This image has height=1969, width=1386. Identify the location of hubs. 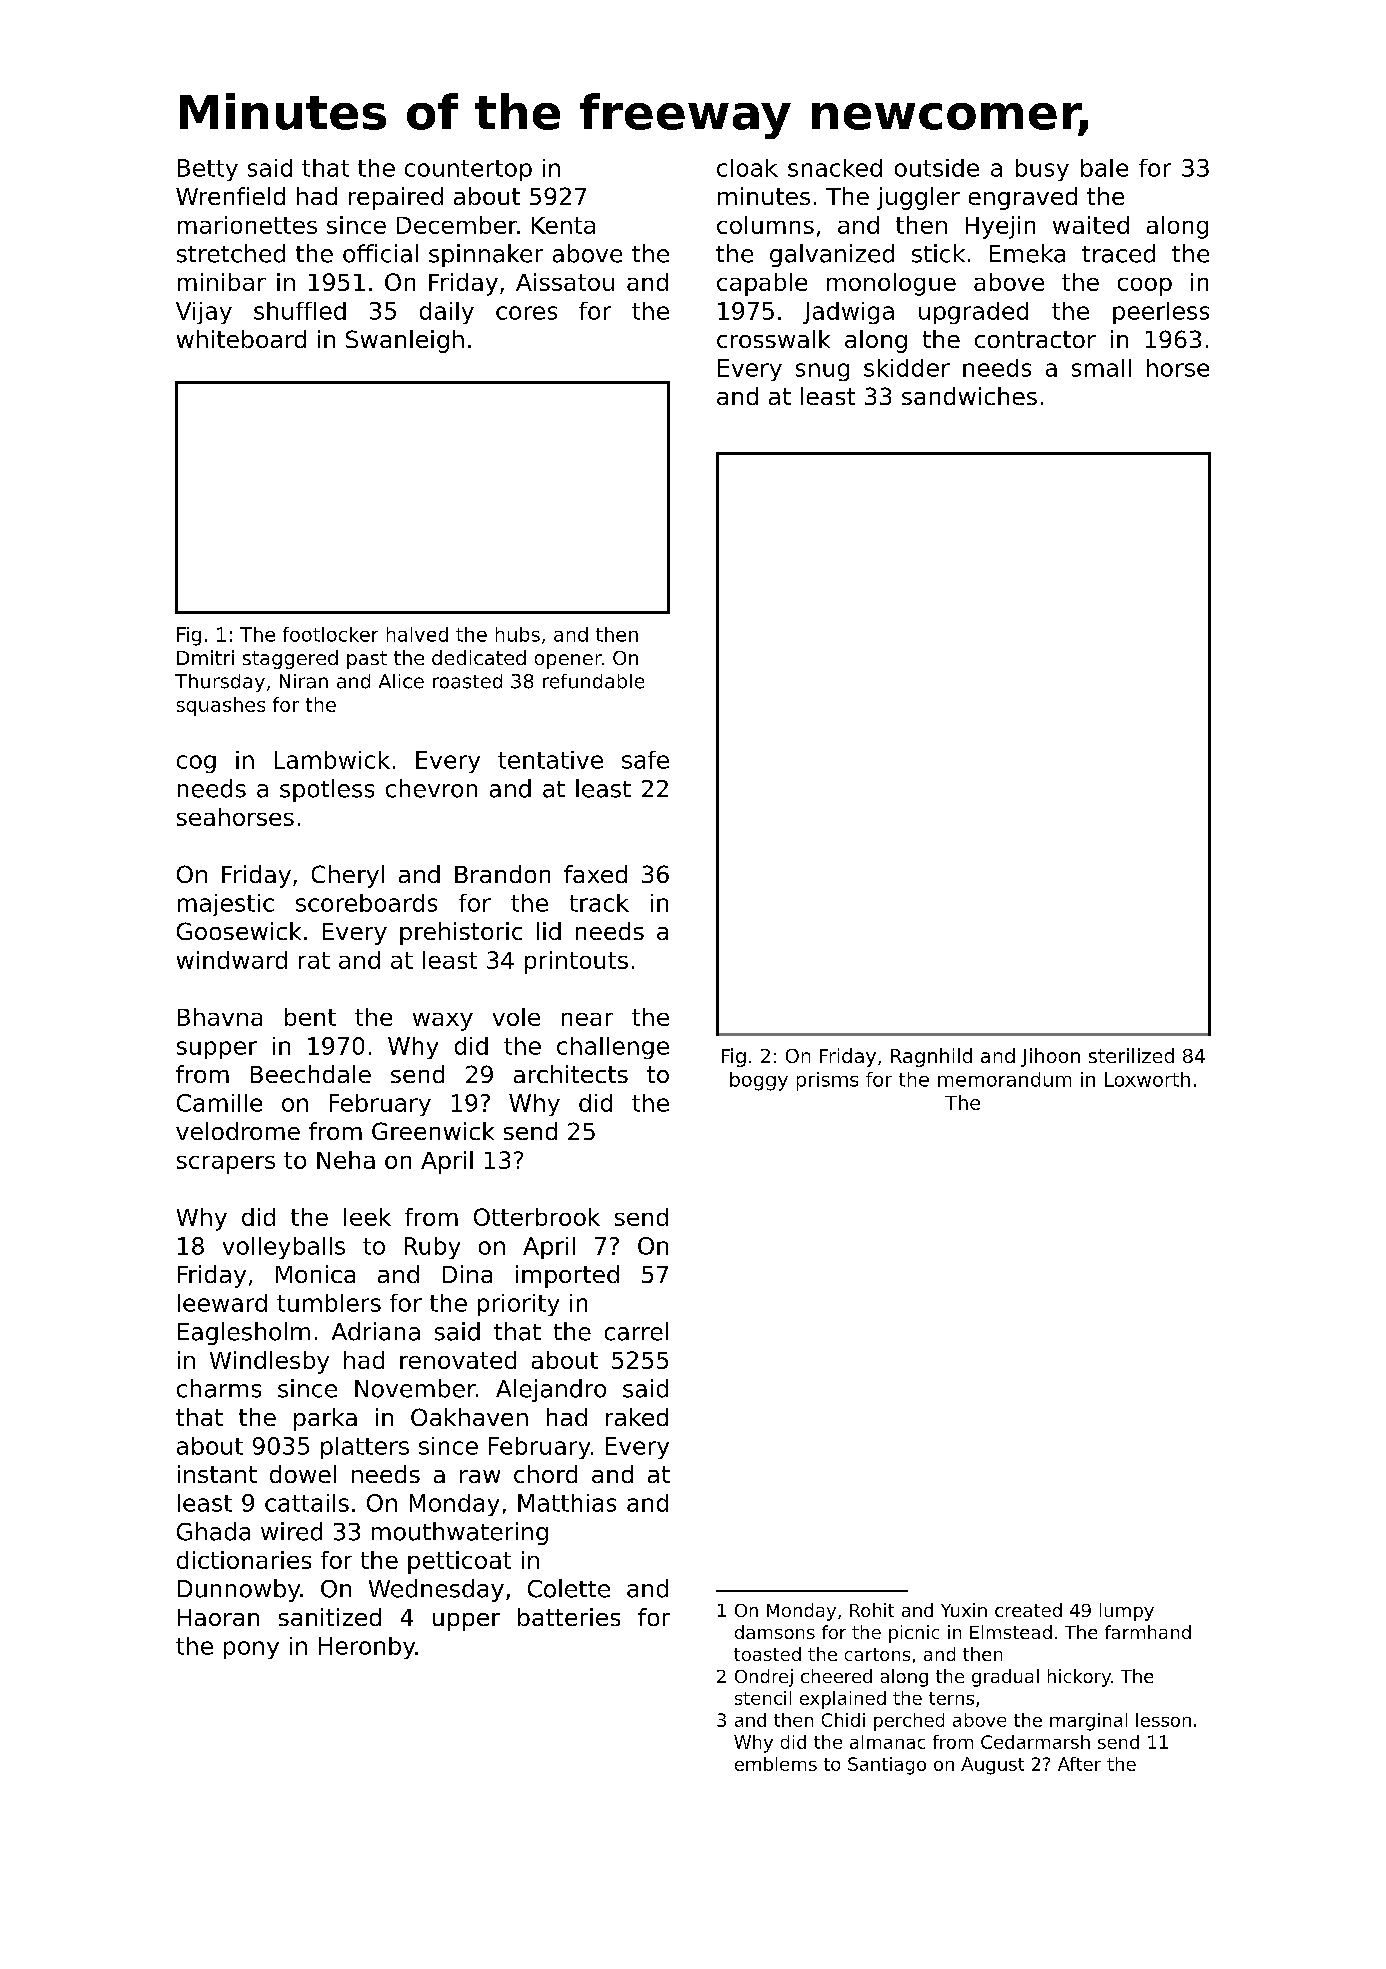
(518, 634).
